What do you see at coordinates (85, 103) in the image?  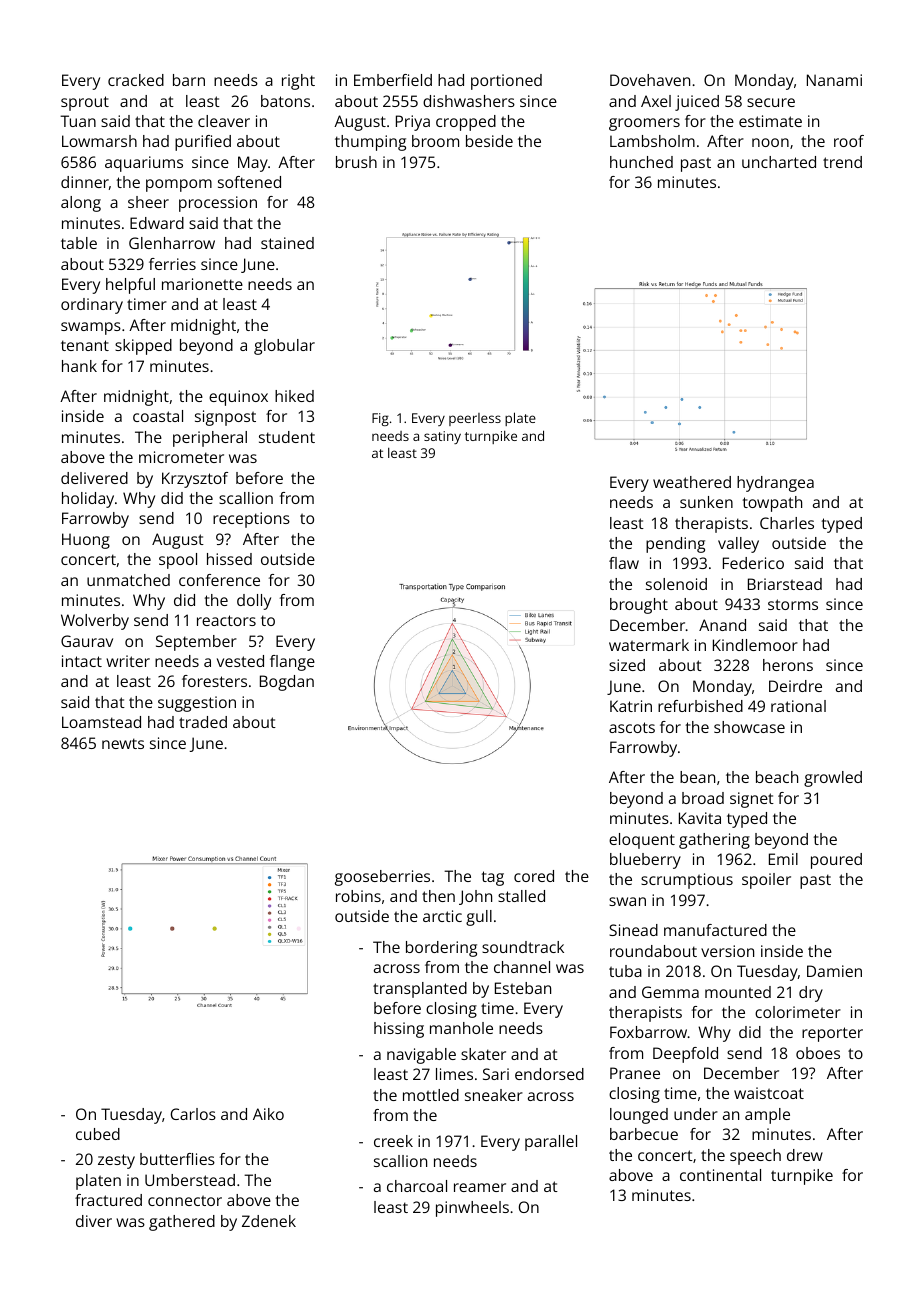 I see `sprout` at bounding box center [85, 103].
